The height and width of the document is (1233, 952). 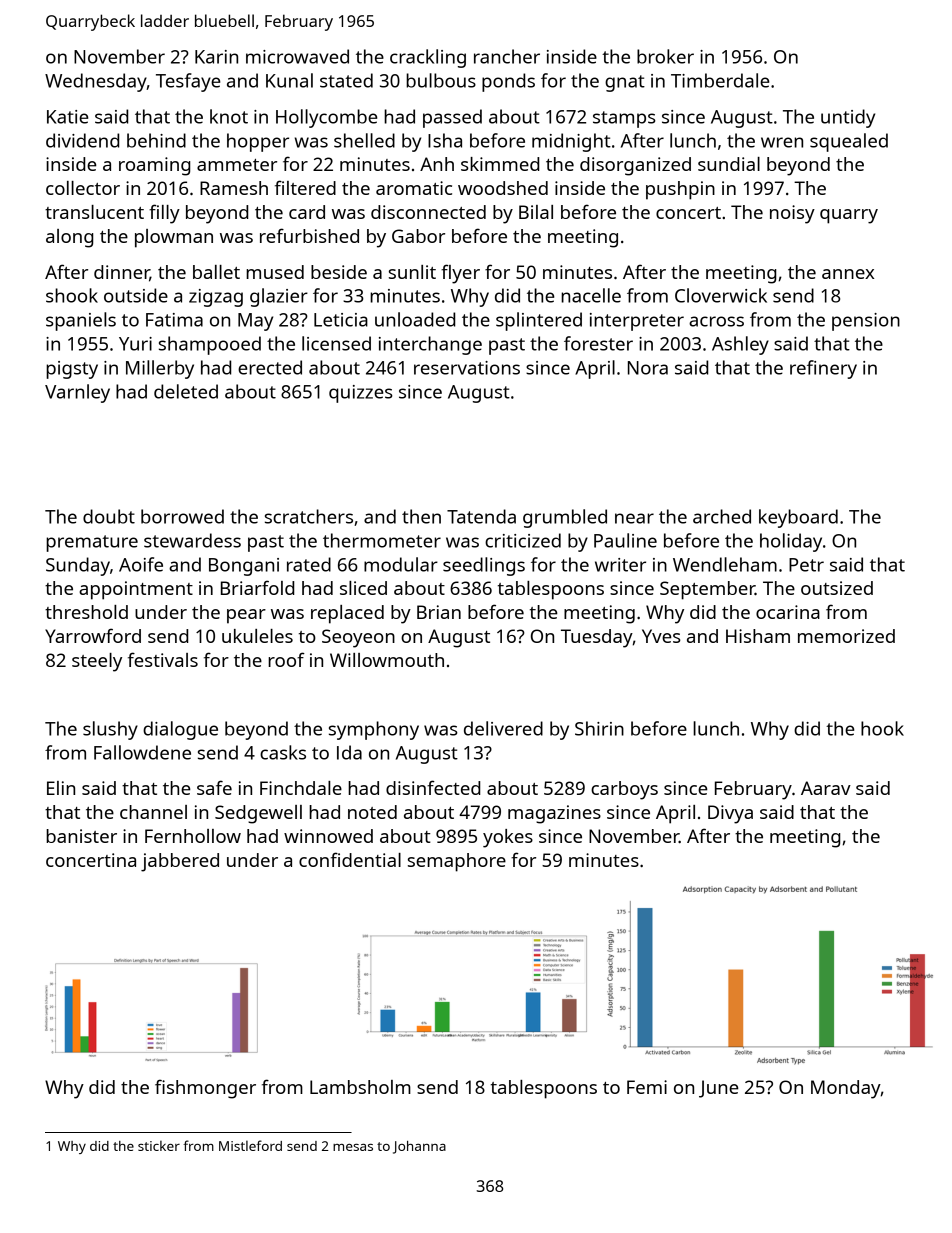 What do you see at coordinates (81, 836) in the document?
I see `banister` at bounding box center [81, 836].
